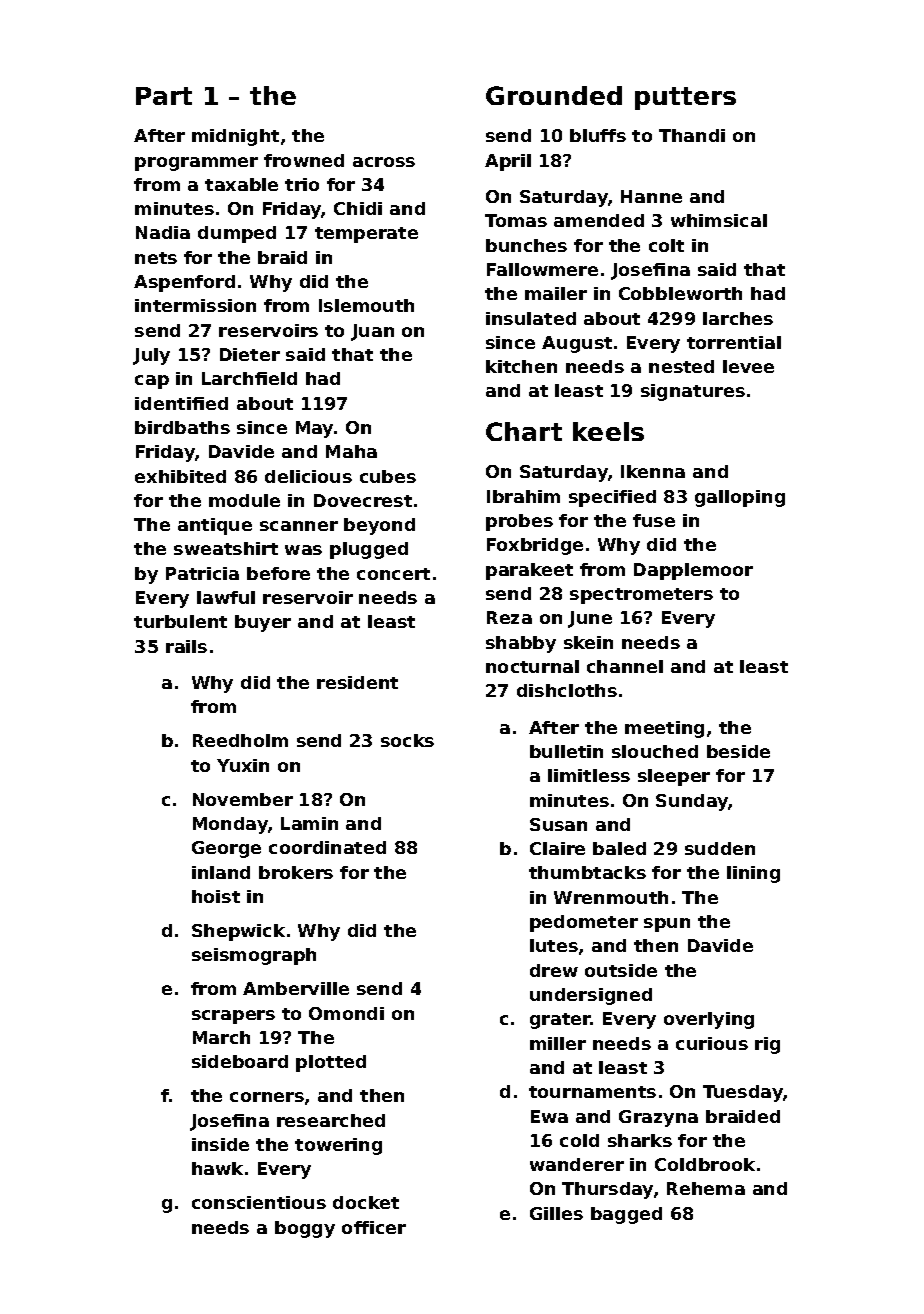  Describe the element at coordinates (598, 135) in the document. I see `bluffs` at that location.
